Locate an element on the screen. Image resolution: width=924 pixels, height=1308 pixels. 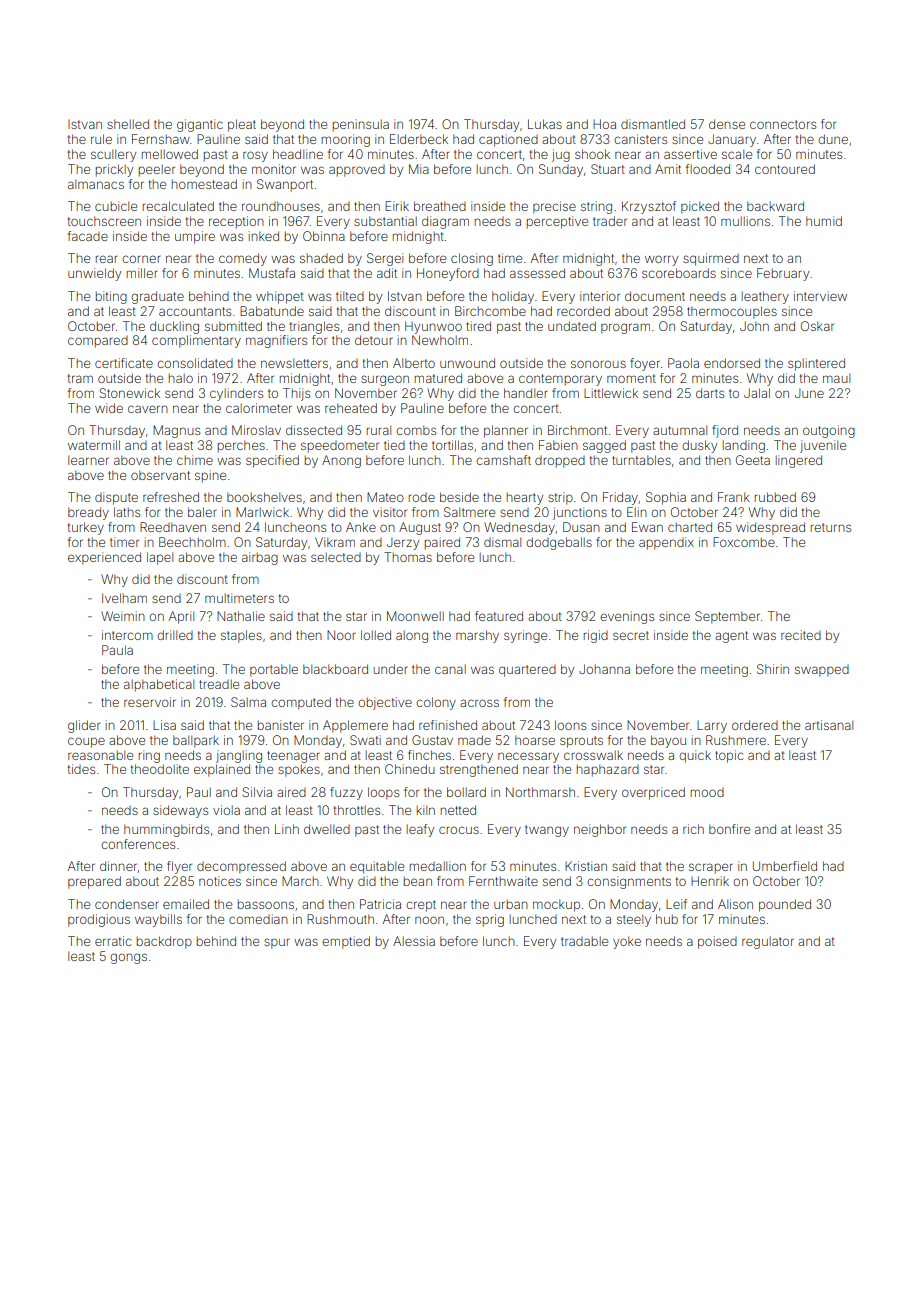
peninsula is located at coordinates (361, 125).
